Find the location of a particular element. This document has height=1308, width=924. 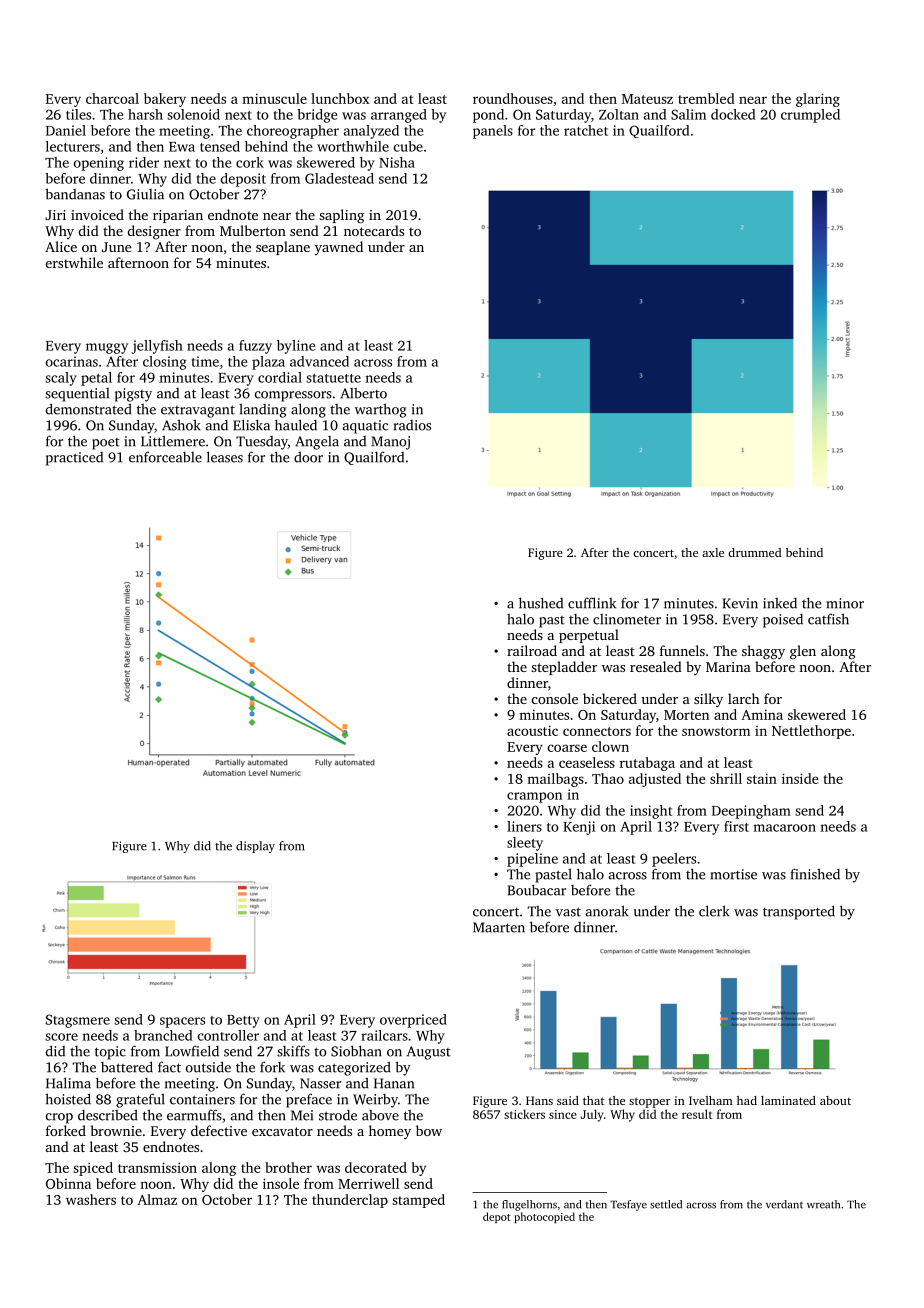

crumpled is located at coordinates (810, 116).
